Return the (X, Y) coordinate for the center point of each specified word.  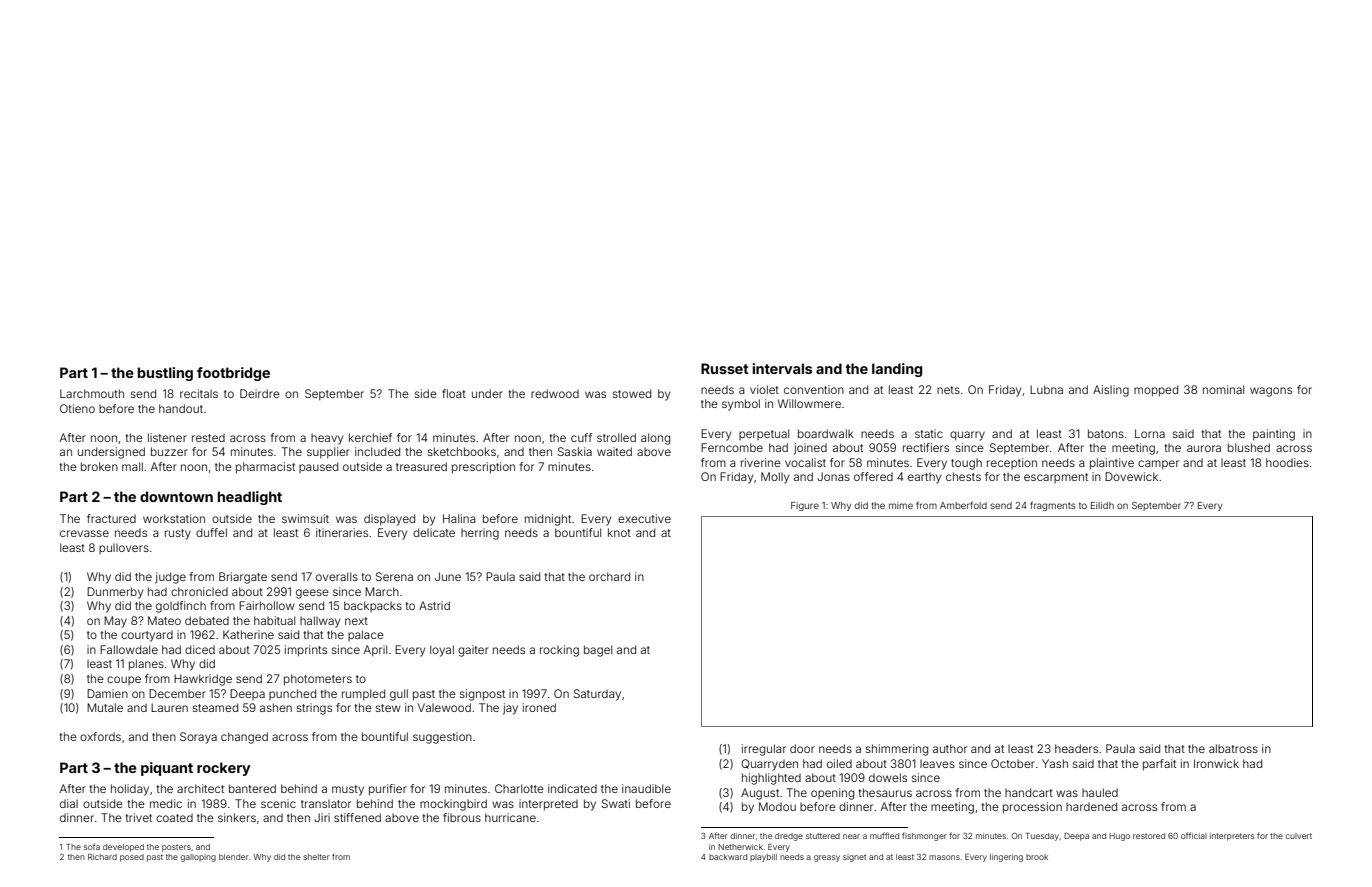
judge (170, 578)
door (802, 748)
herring (480, 534)
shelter (316, 857)
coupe (124, 680)
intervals (782, 368)
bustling (165, 374)
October (1013, 763)
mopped (1156, 391)
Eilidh (1102, 505)
